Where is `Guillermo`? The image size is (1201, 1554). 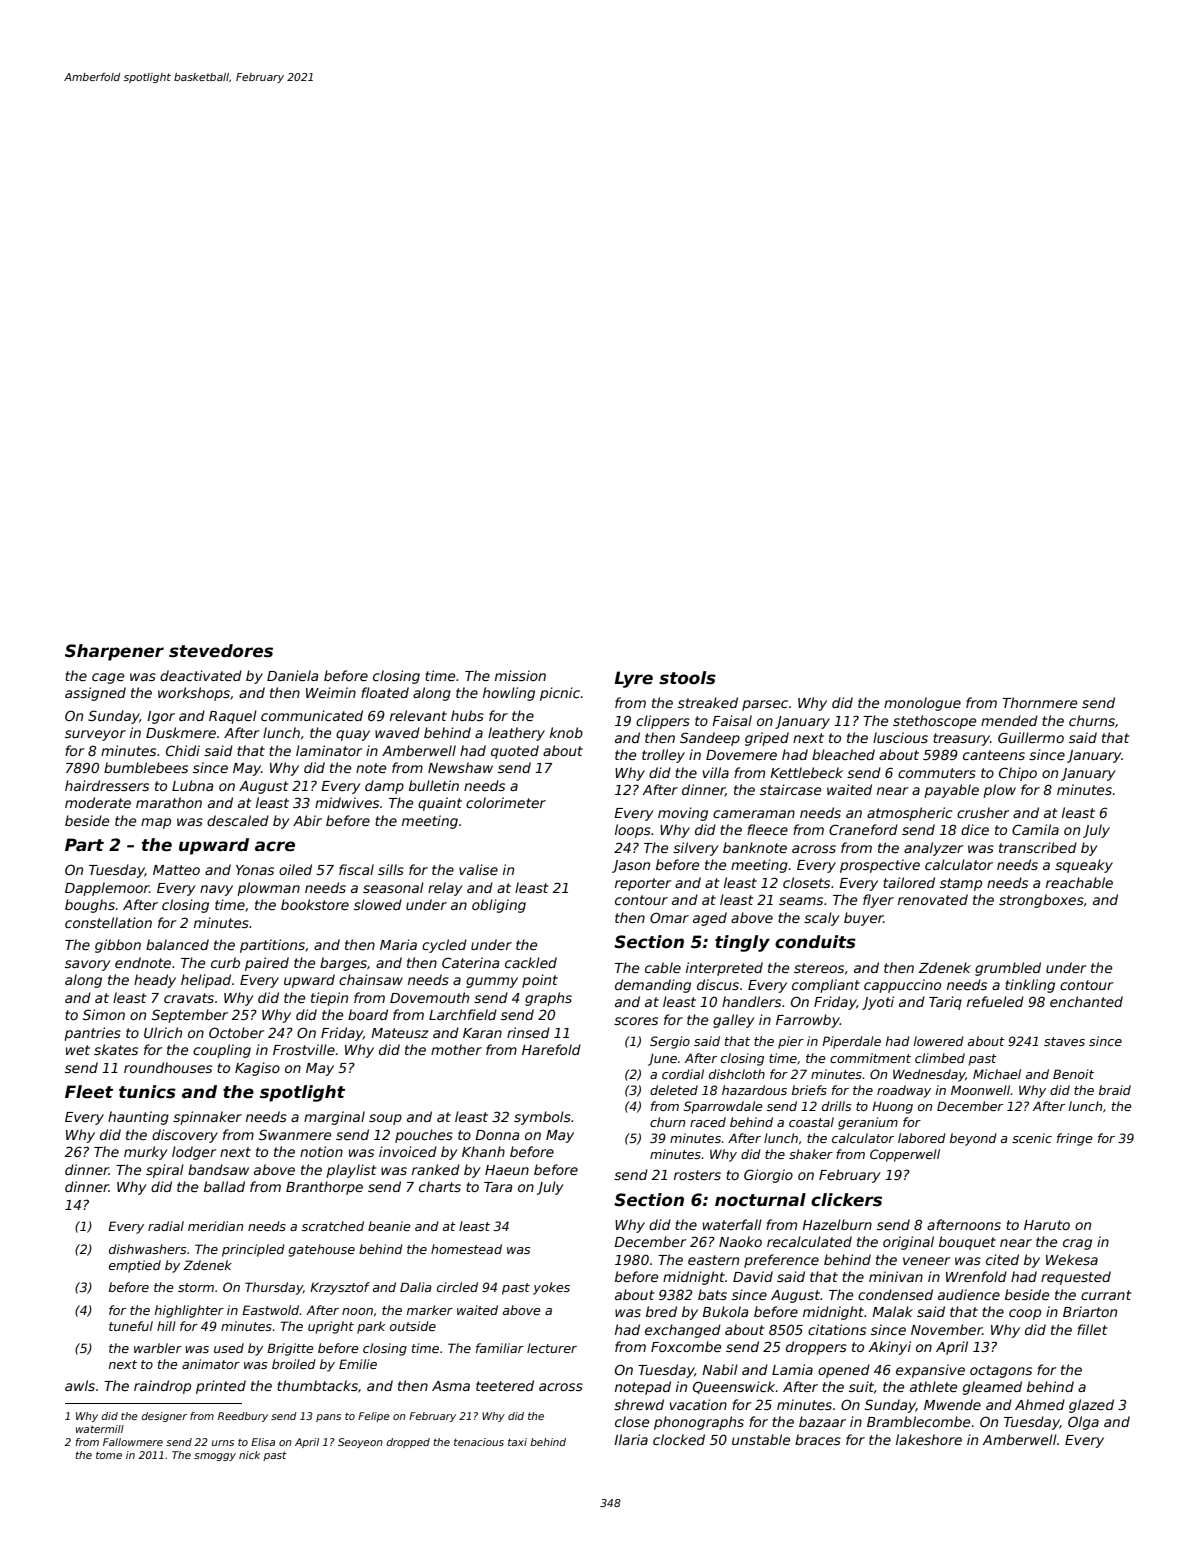
Guillermo is located at coordinates (1031, 737).
